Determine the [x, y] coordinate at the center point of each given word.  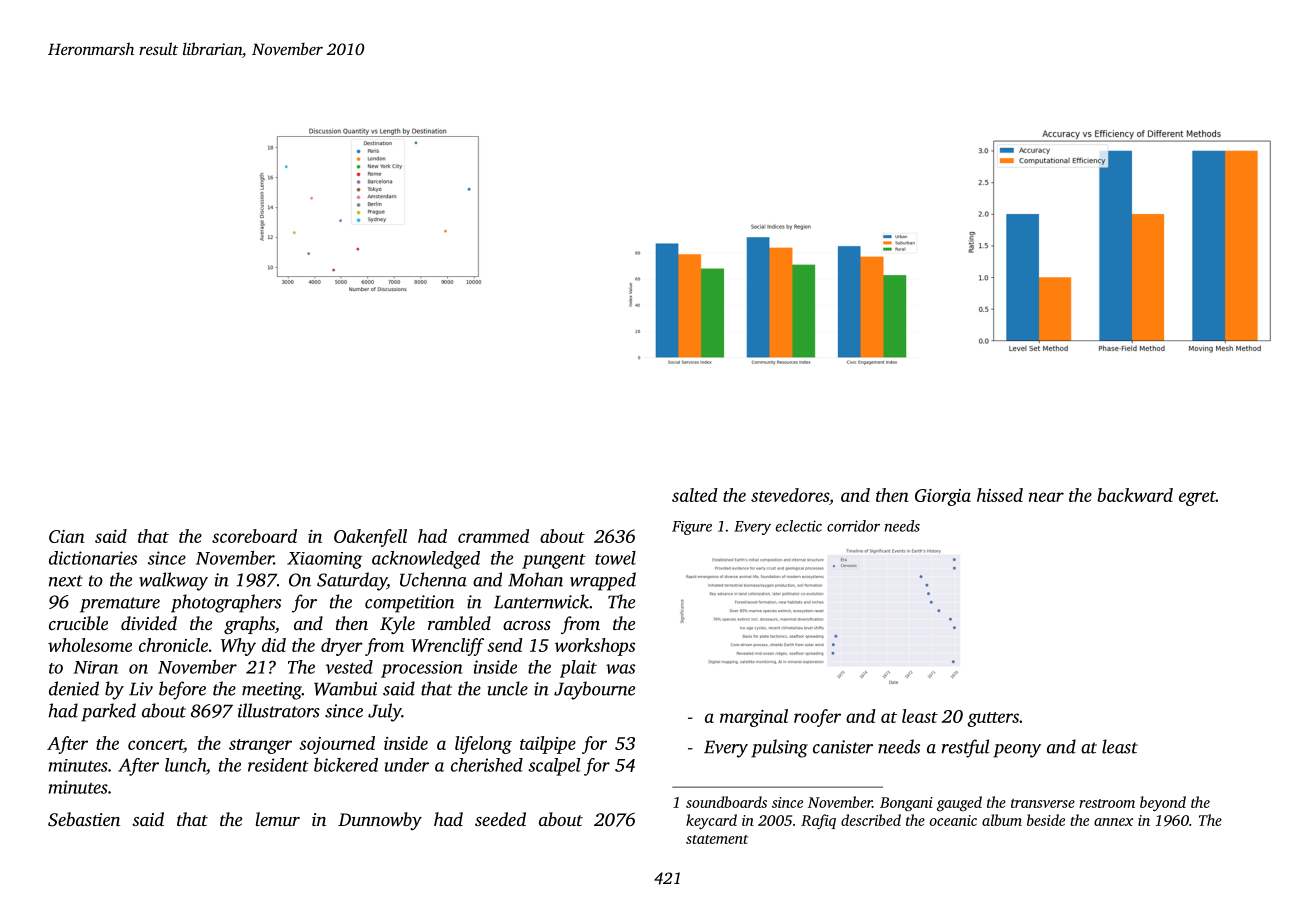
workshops [595, 647]
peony [1017, 751]
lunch [185, 765]
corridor [853, 526]
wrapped [603, 581]
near [1046, 497]
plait [578, 669]
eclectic [799, 526]
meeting [272, 691]
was [620, 669]
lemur [278, 819]
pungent [554, 561]
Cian [67, 536]
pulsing [779, 748]
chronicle [173, 645]
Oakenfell [370, 538]
